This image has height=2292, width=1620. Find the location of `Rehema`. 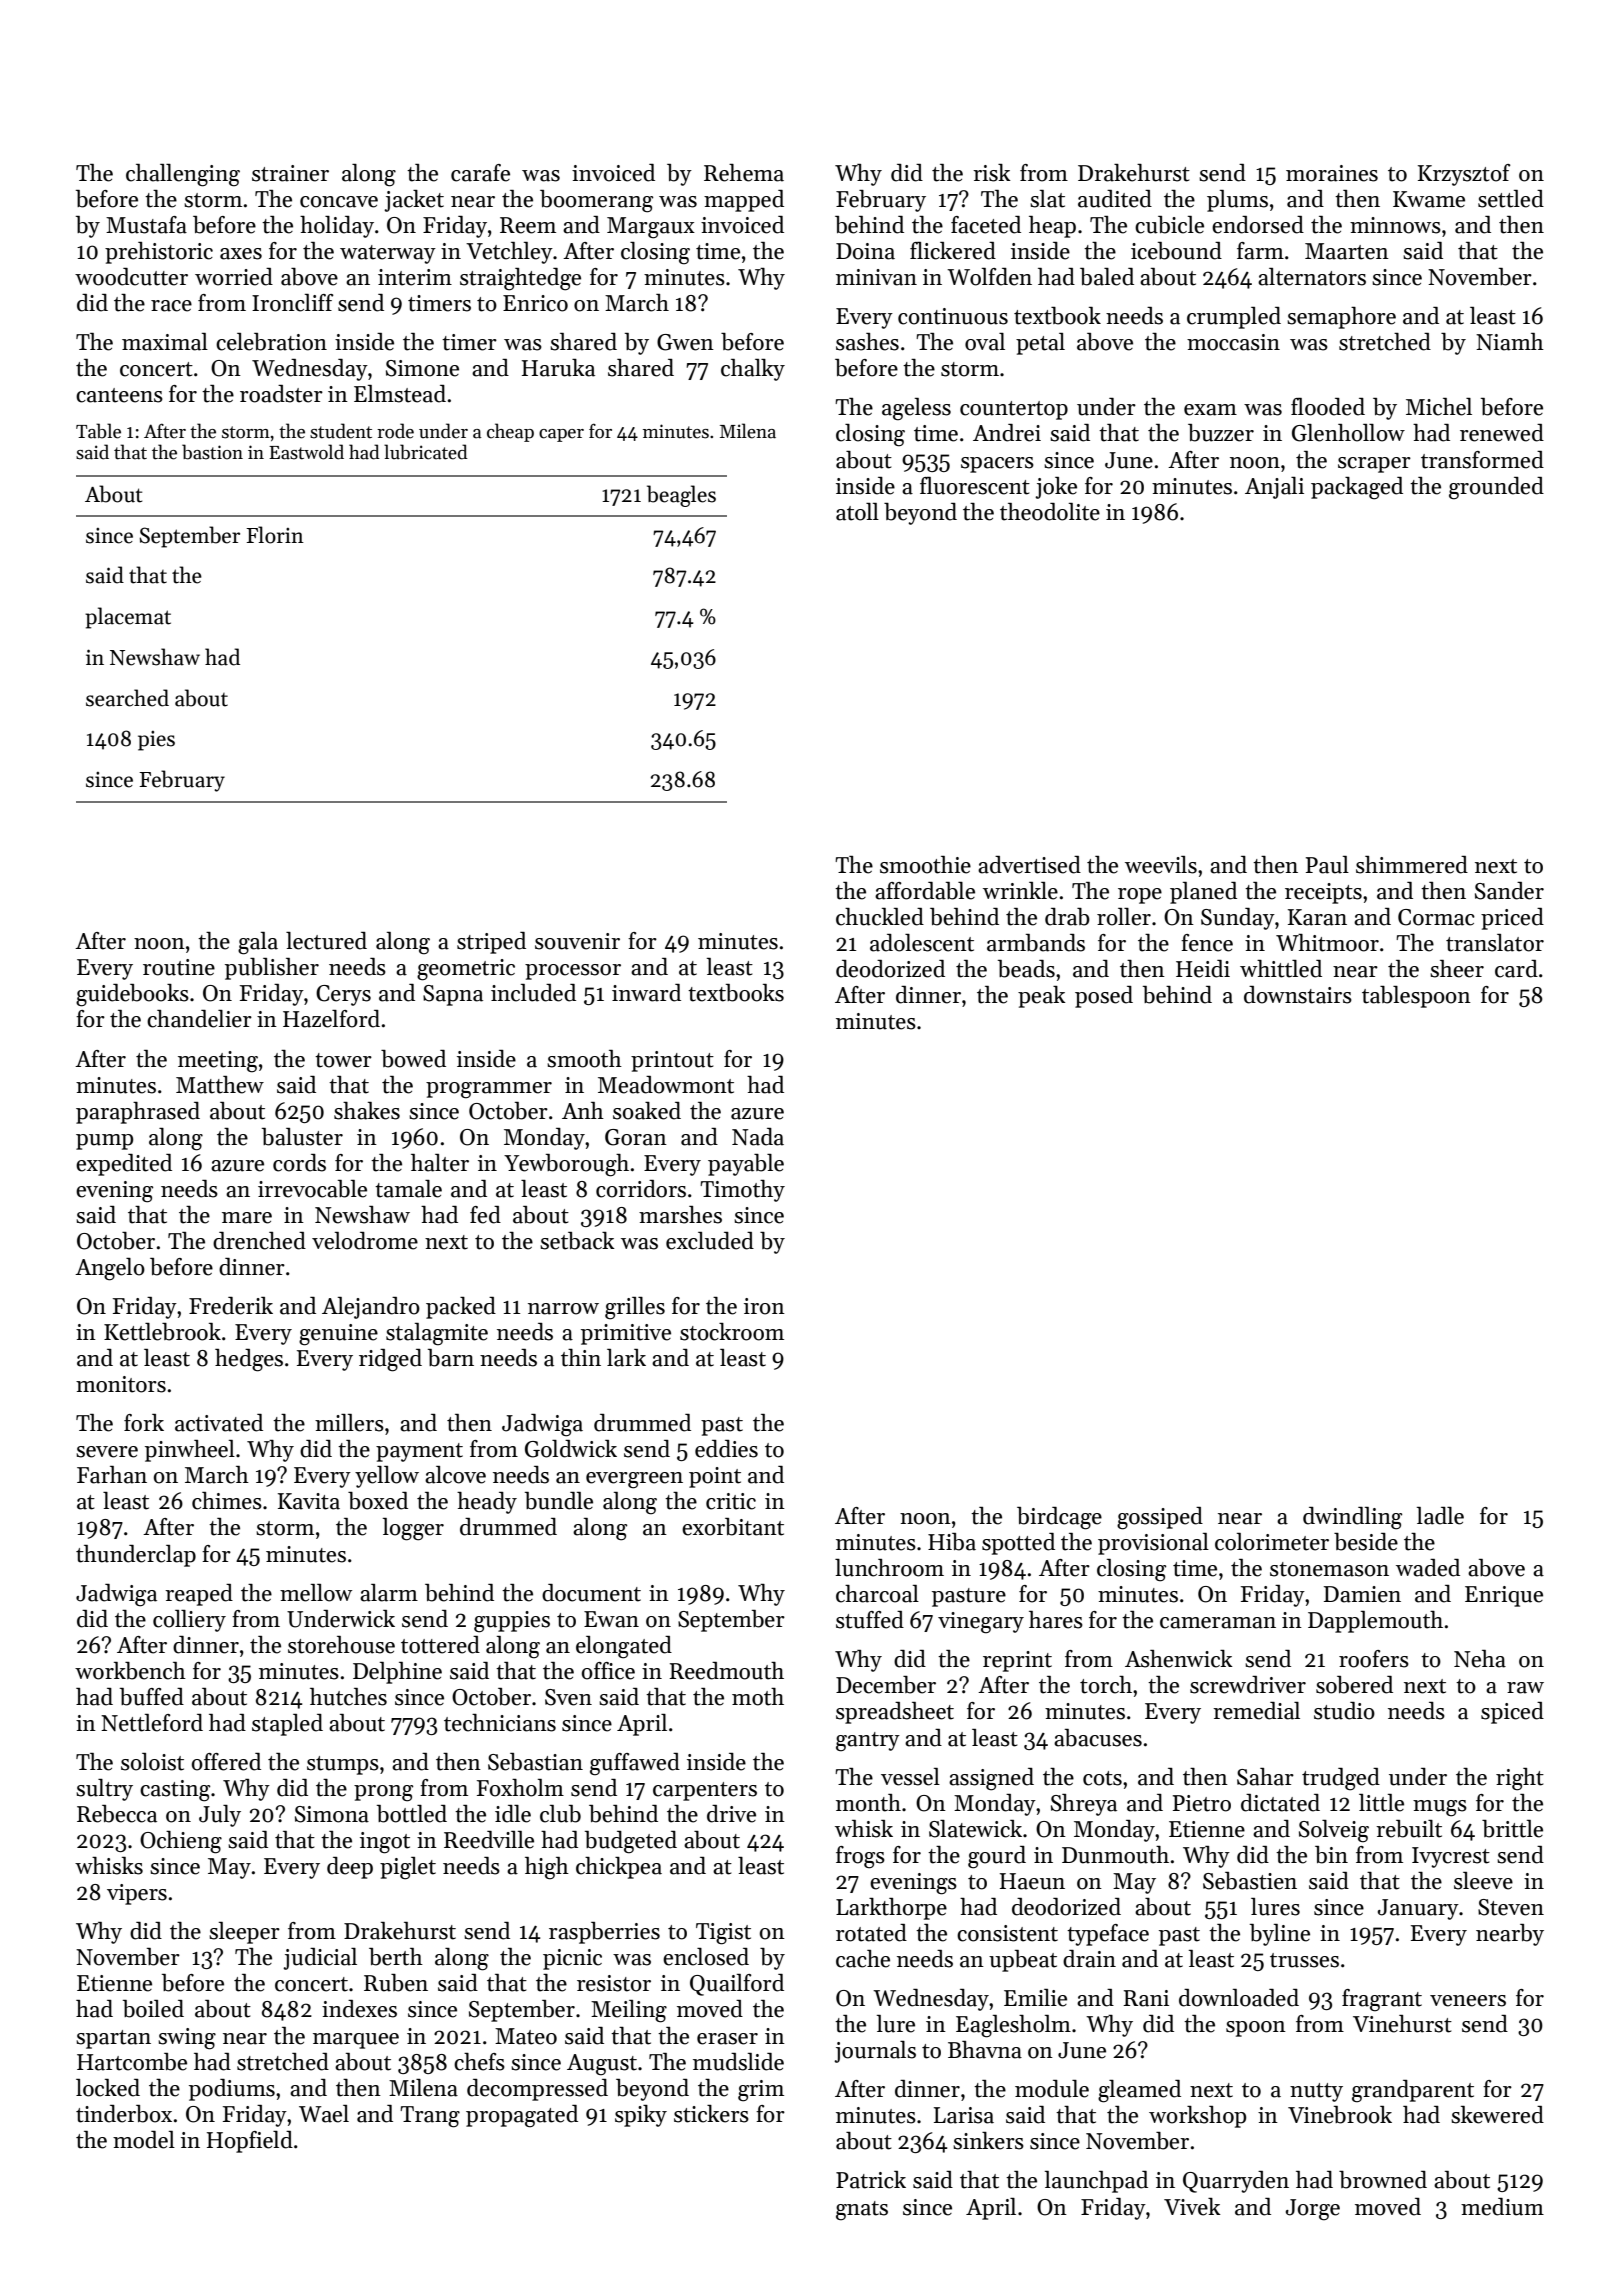

Rehema is located at coordinates (744, 173).
